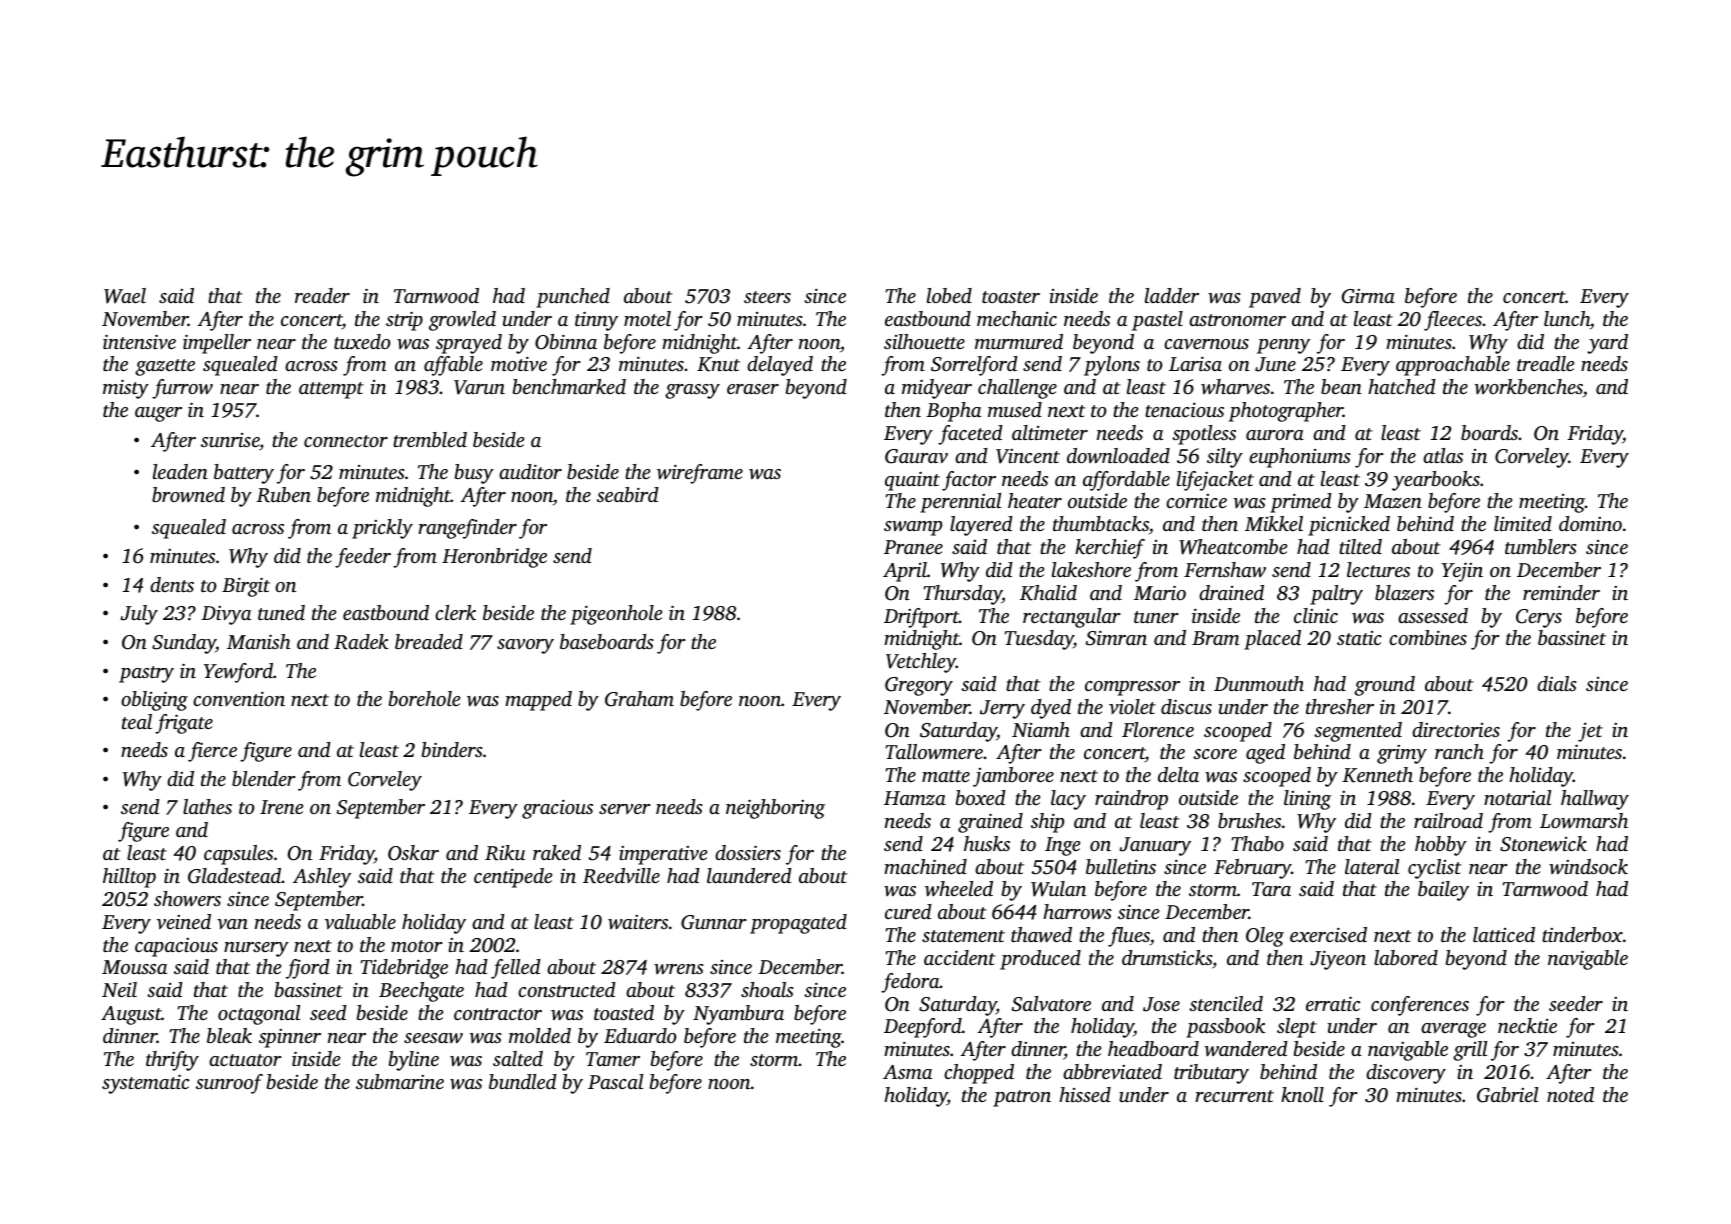  What do you see at coordinates (767, 297) in the screenshot?
I see `steers` at bounding box center [767, 297].
